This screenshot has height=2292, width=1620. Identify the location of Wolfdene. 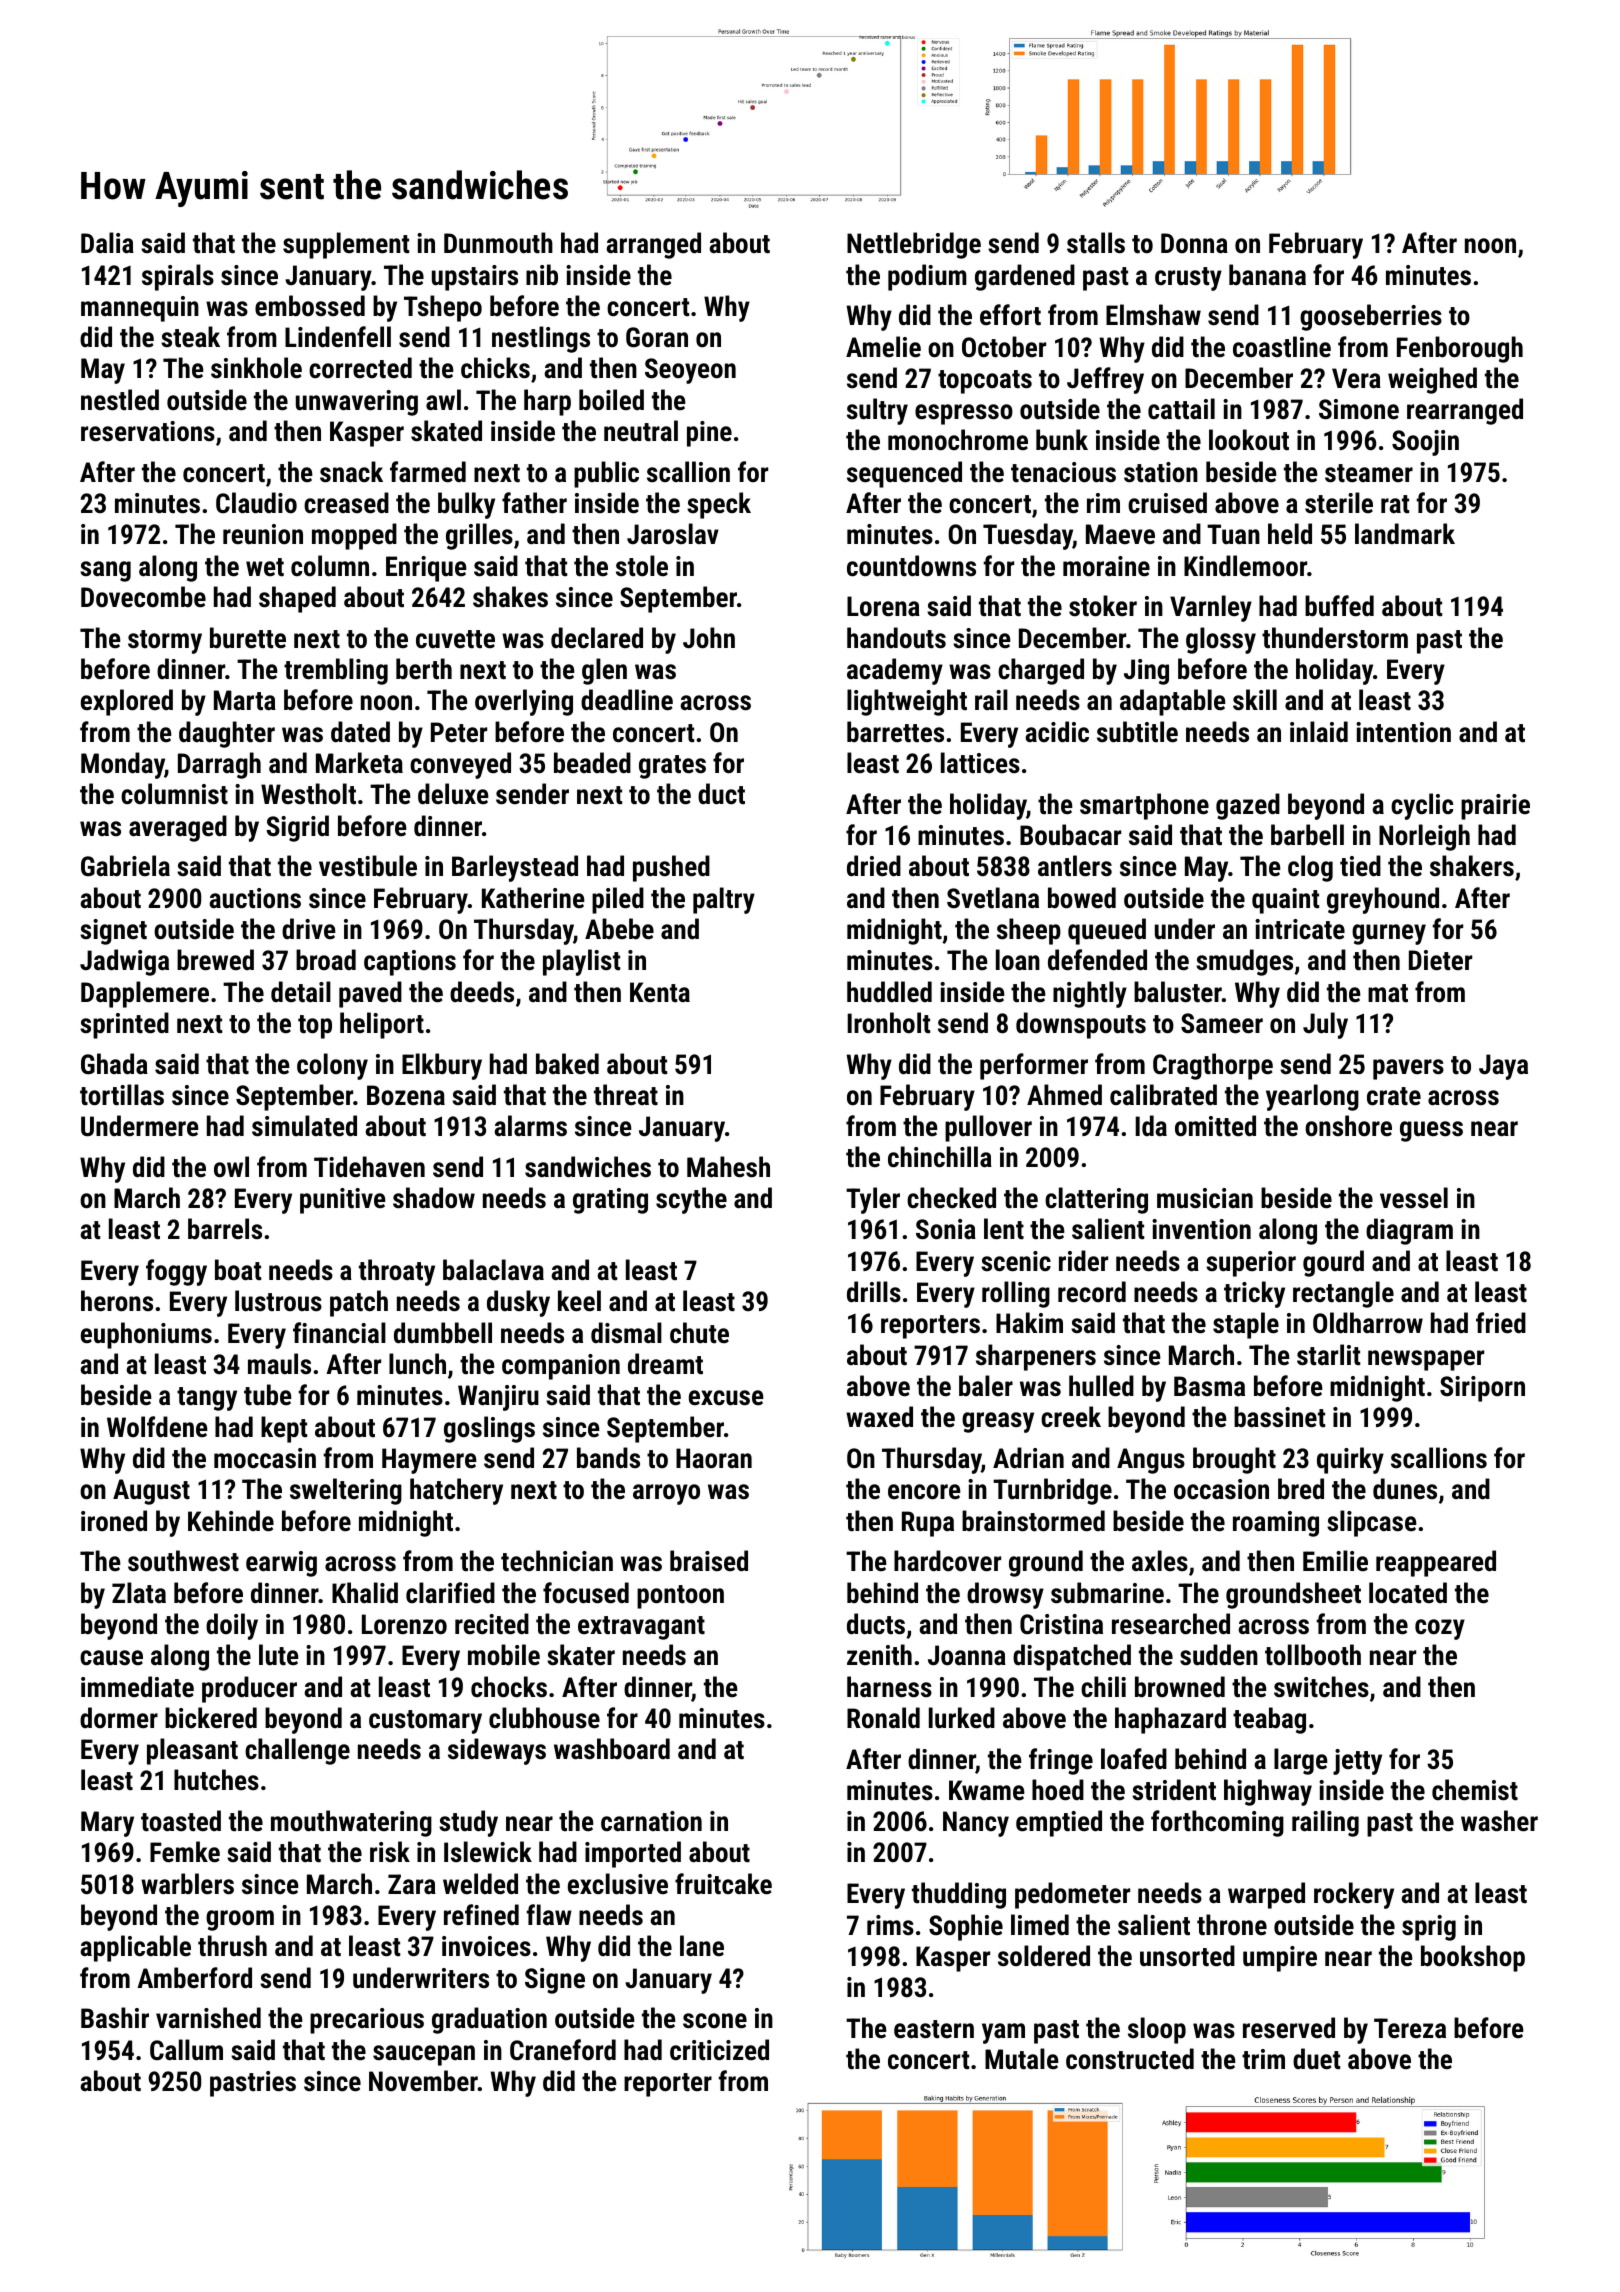
(157, 1427).
